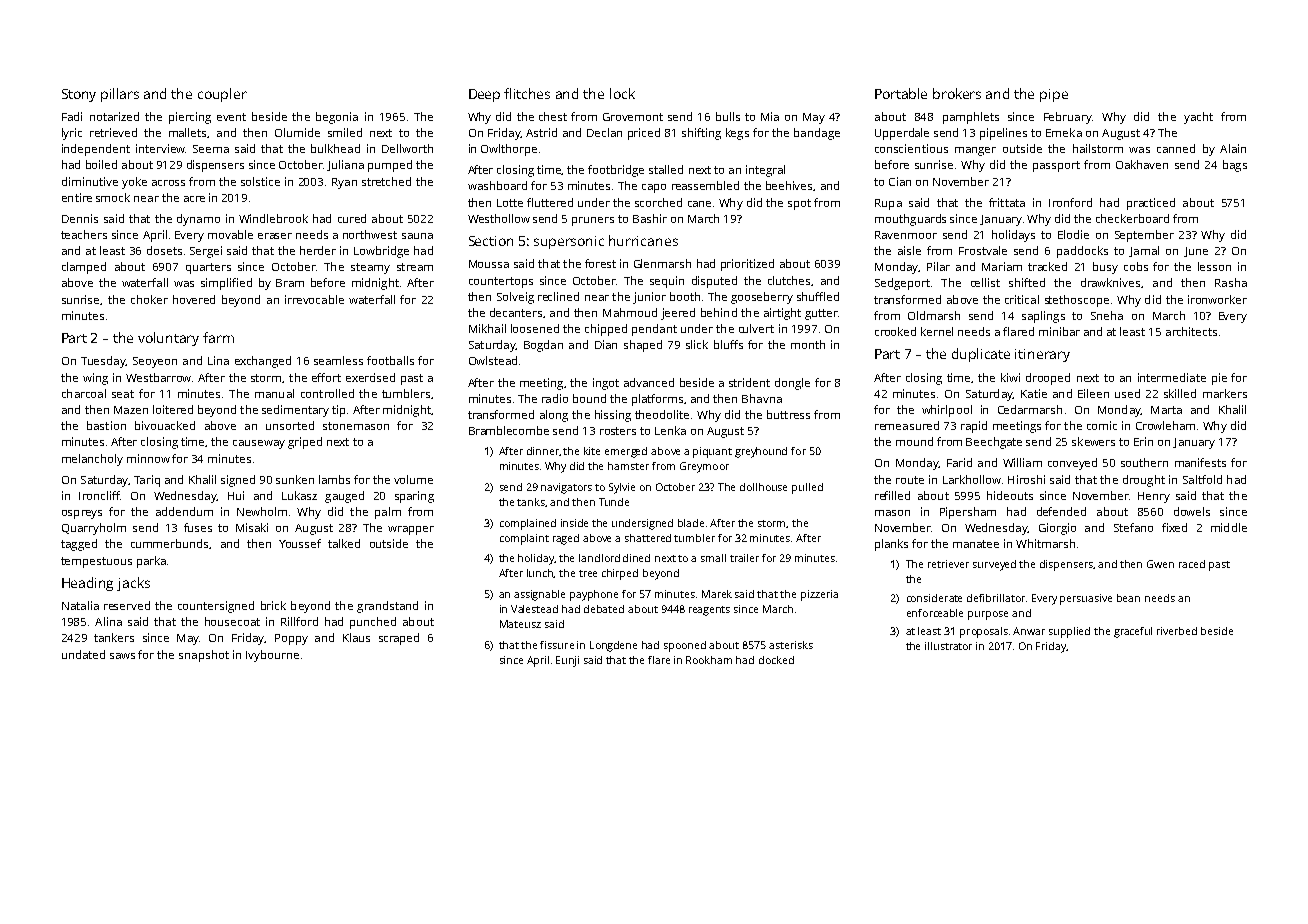 The width and height of the screenshot is (1308, 924). What do you see at coordinates (344, 543) in the screenshot?
I see `talked` at bounding box center [344, 543].
